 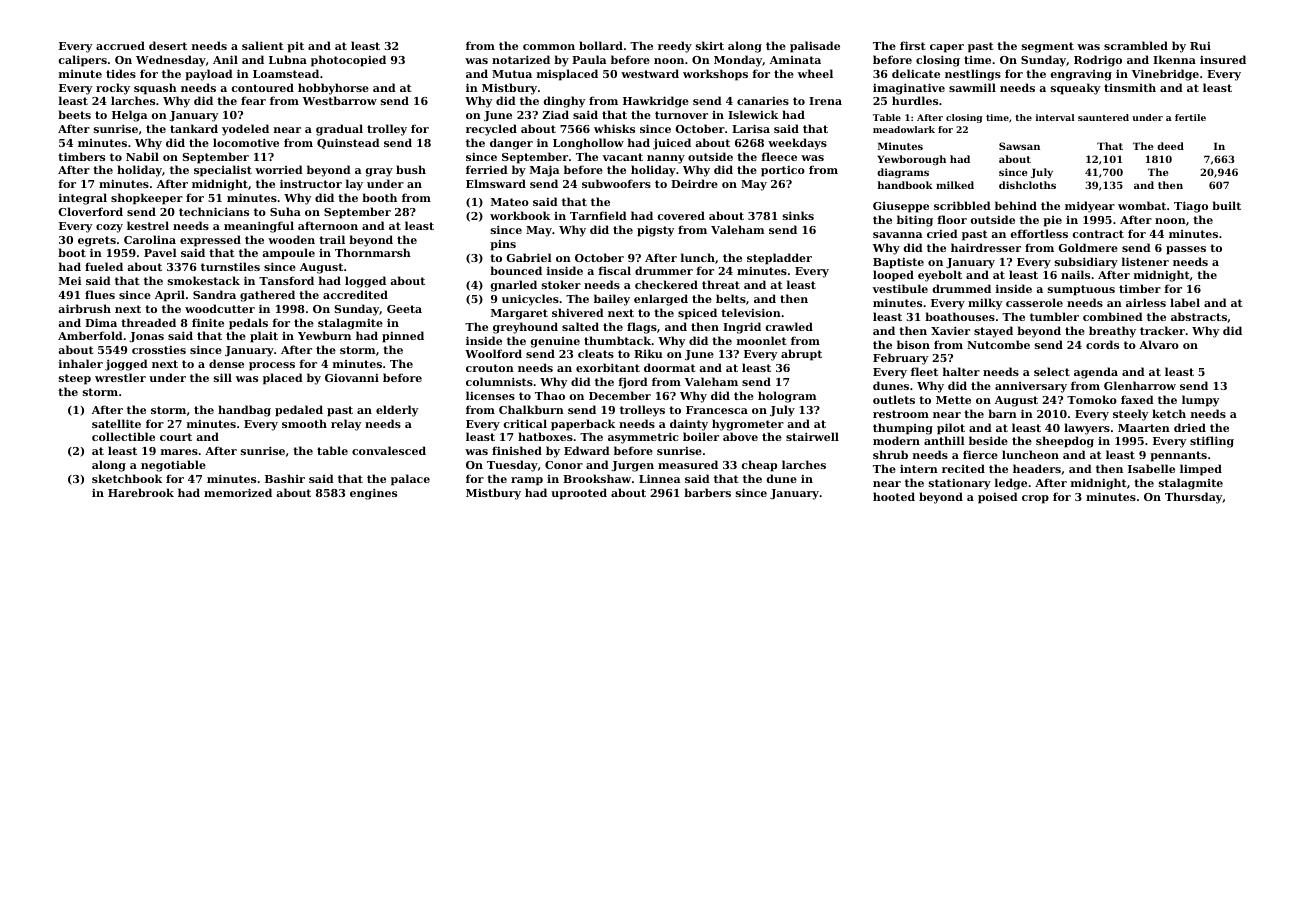 What do you see at coordinates (622, 157) in the screenshot?
I see `vacant` at bounding box center [622, 157].
